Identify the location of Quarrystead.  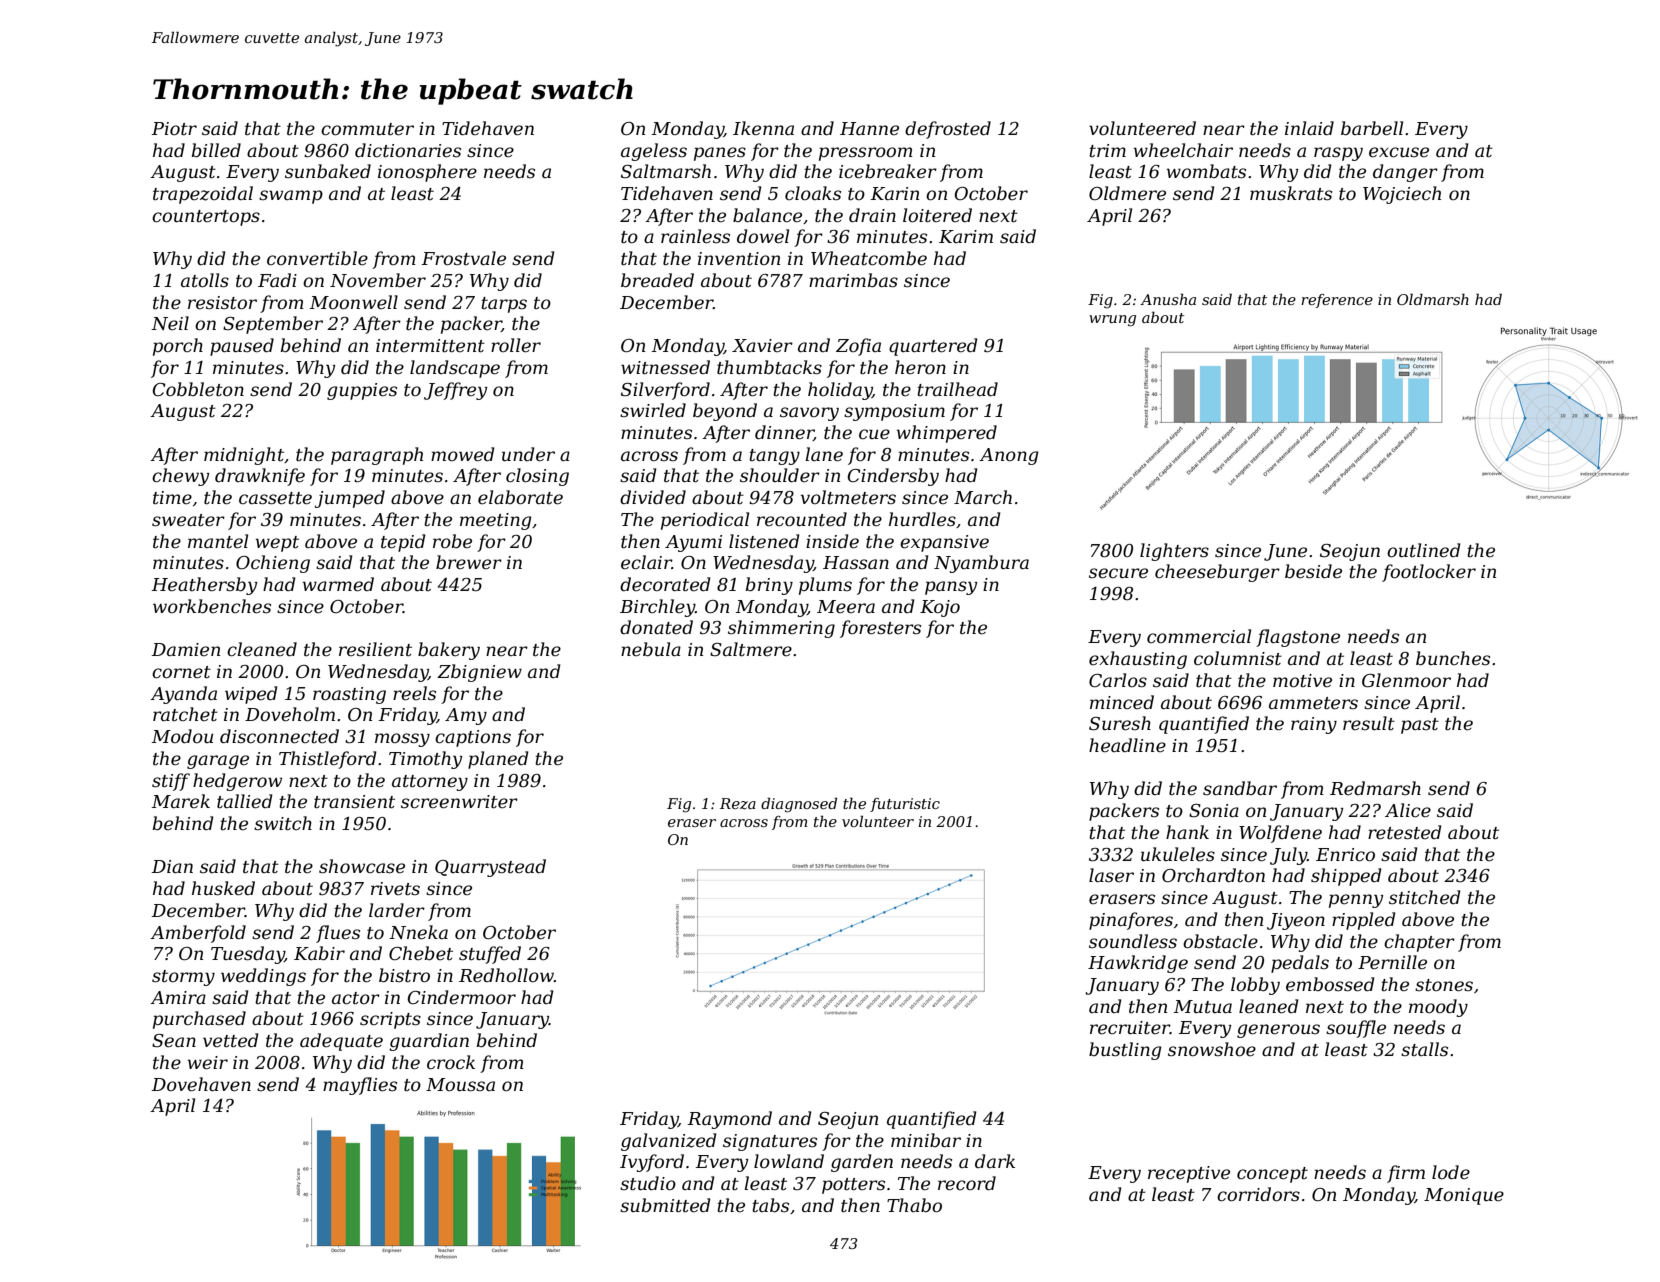
(490, 868).
